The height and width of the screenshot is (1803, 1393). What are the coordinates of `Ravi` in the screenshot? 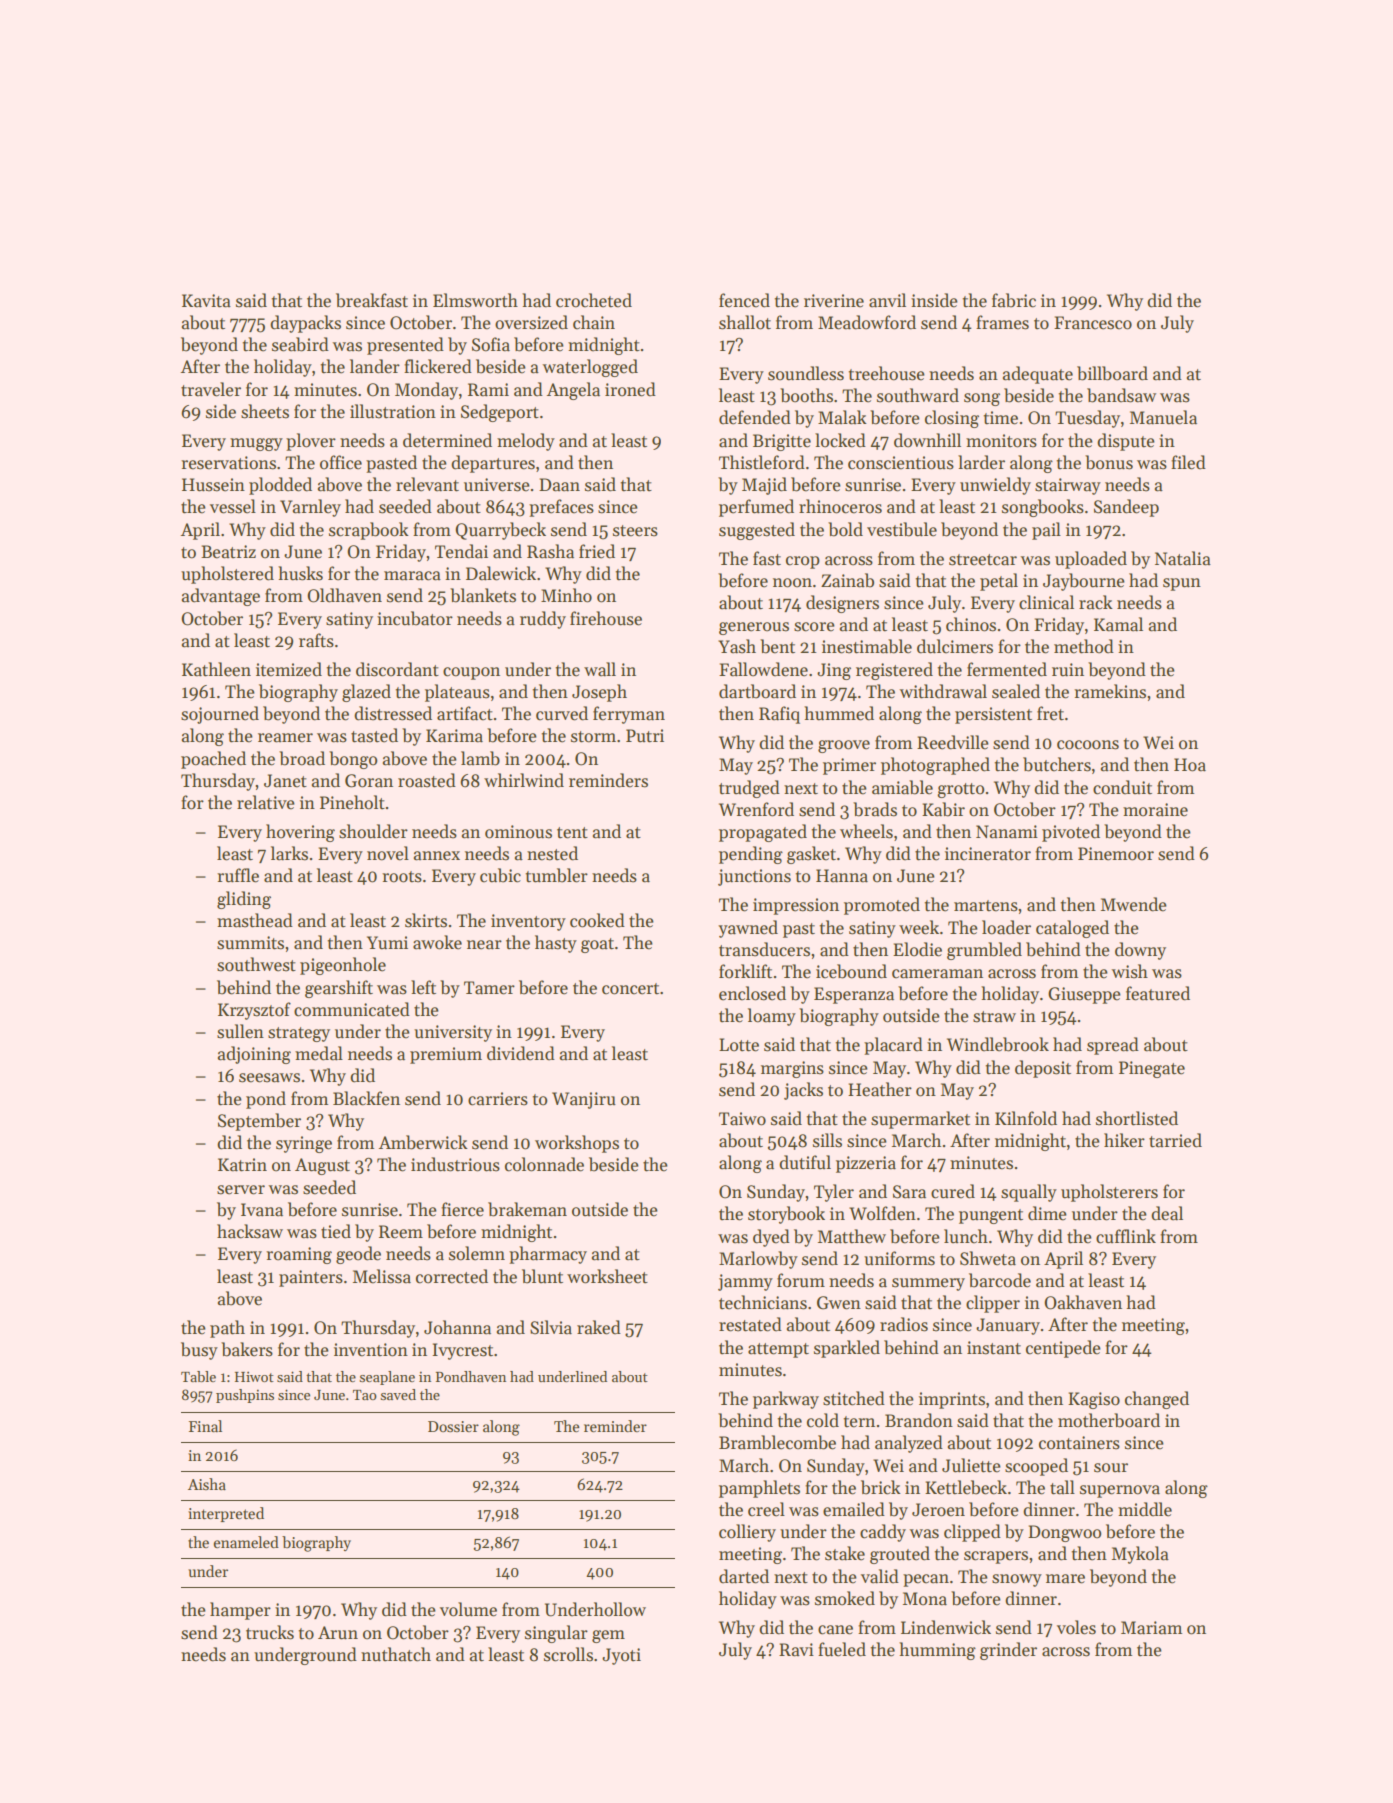 It's located at (796, 1650).
